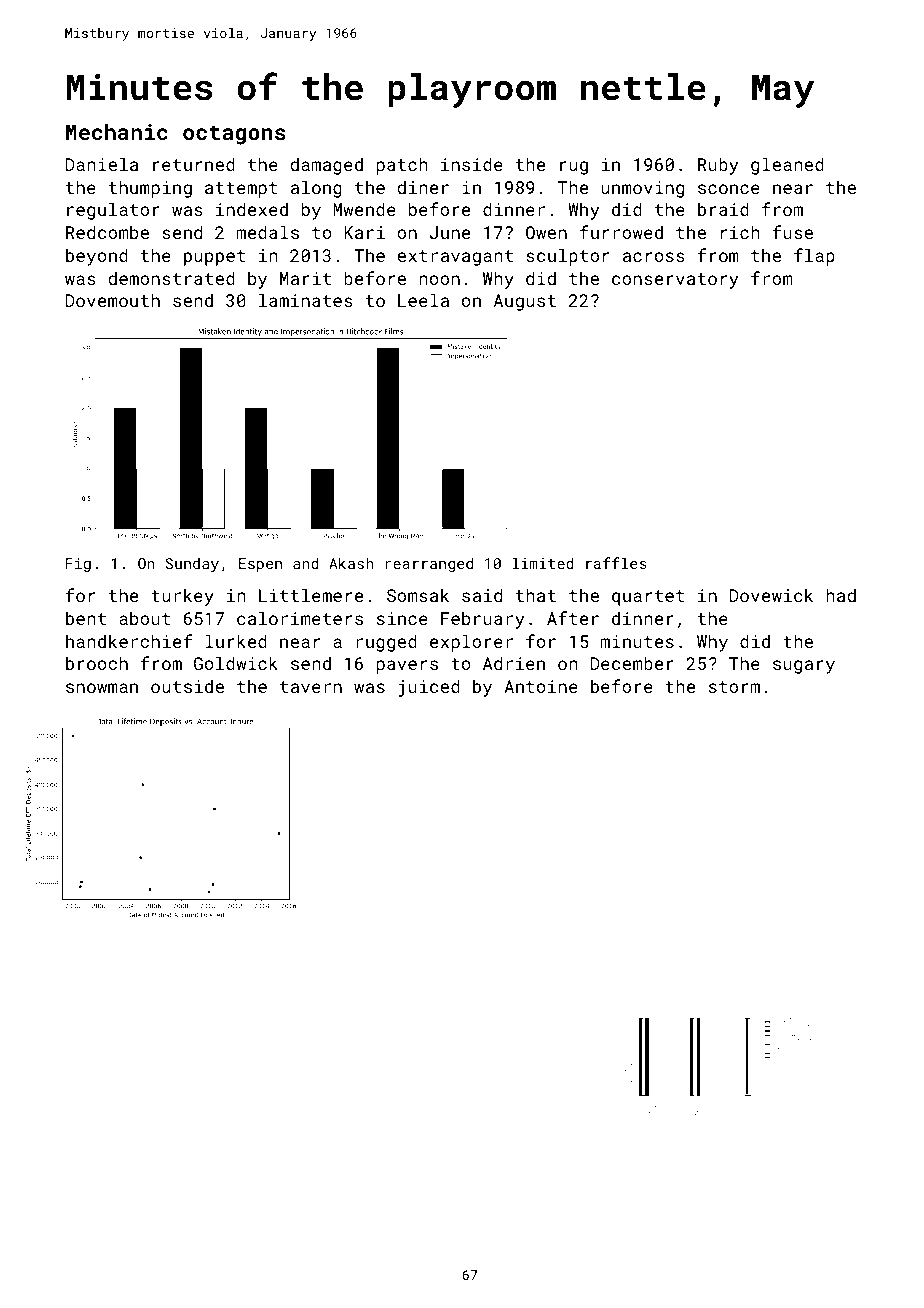 The width and height of the image is (924, 1308). What do you see at coordinates (306, 300) in the image?
I see `laminates` at bounding box center [306, 300].
